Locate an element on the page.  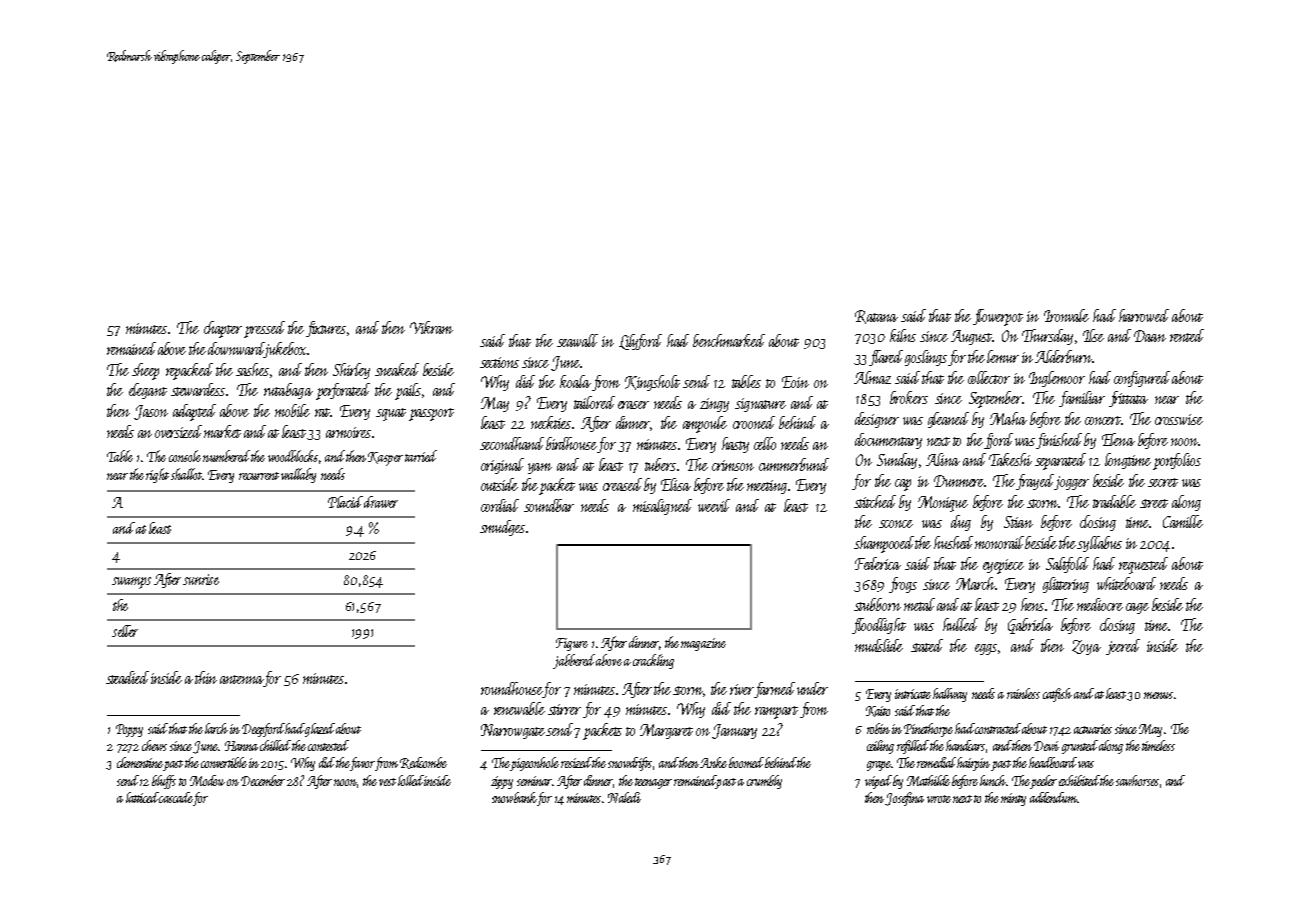
Maha is located at coordinates (1008, 418).
